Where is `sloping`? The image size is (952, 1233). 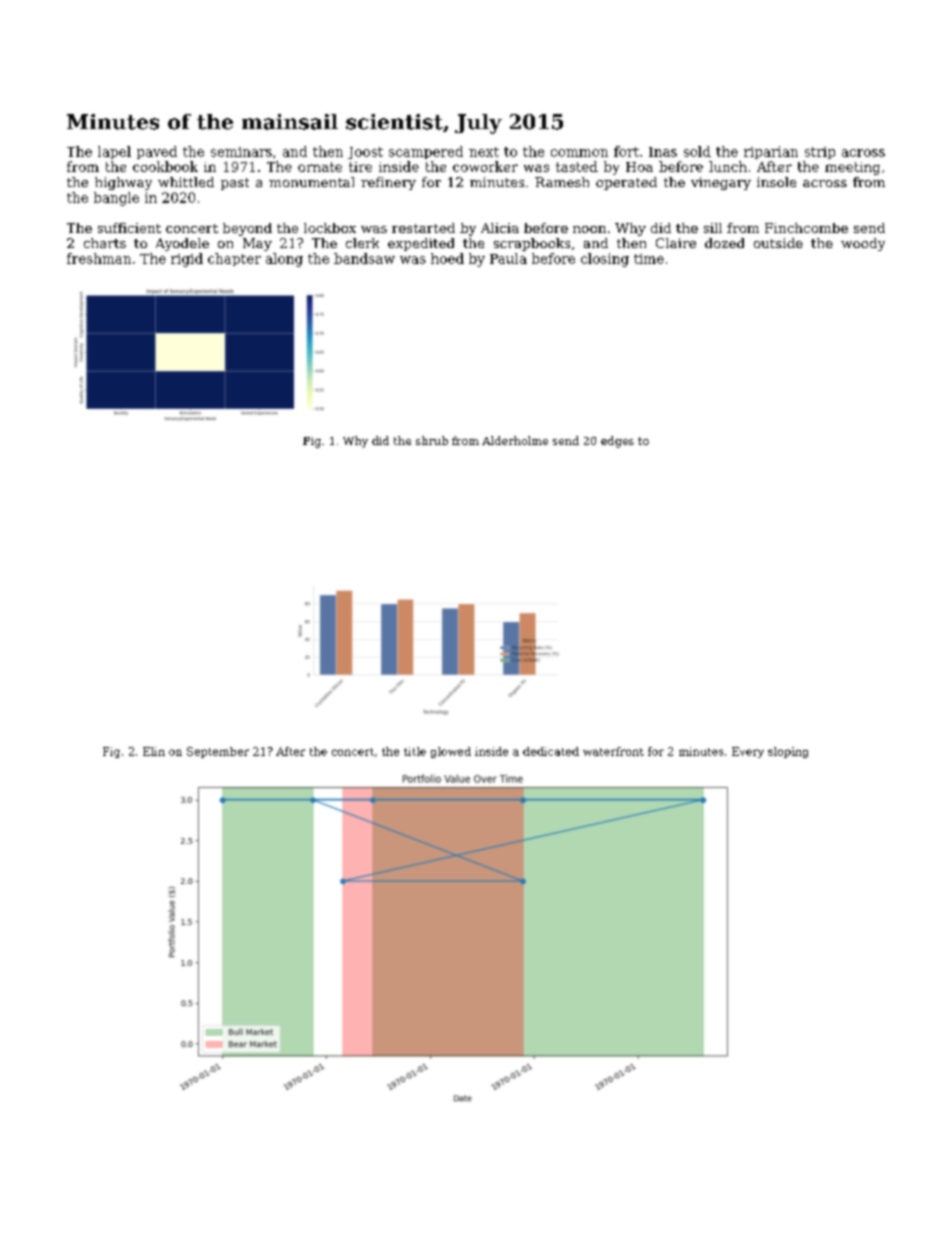 sloping is located at coordinates (788, 752).
